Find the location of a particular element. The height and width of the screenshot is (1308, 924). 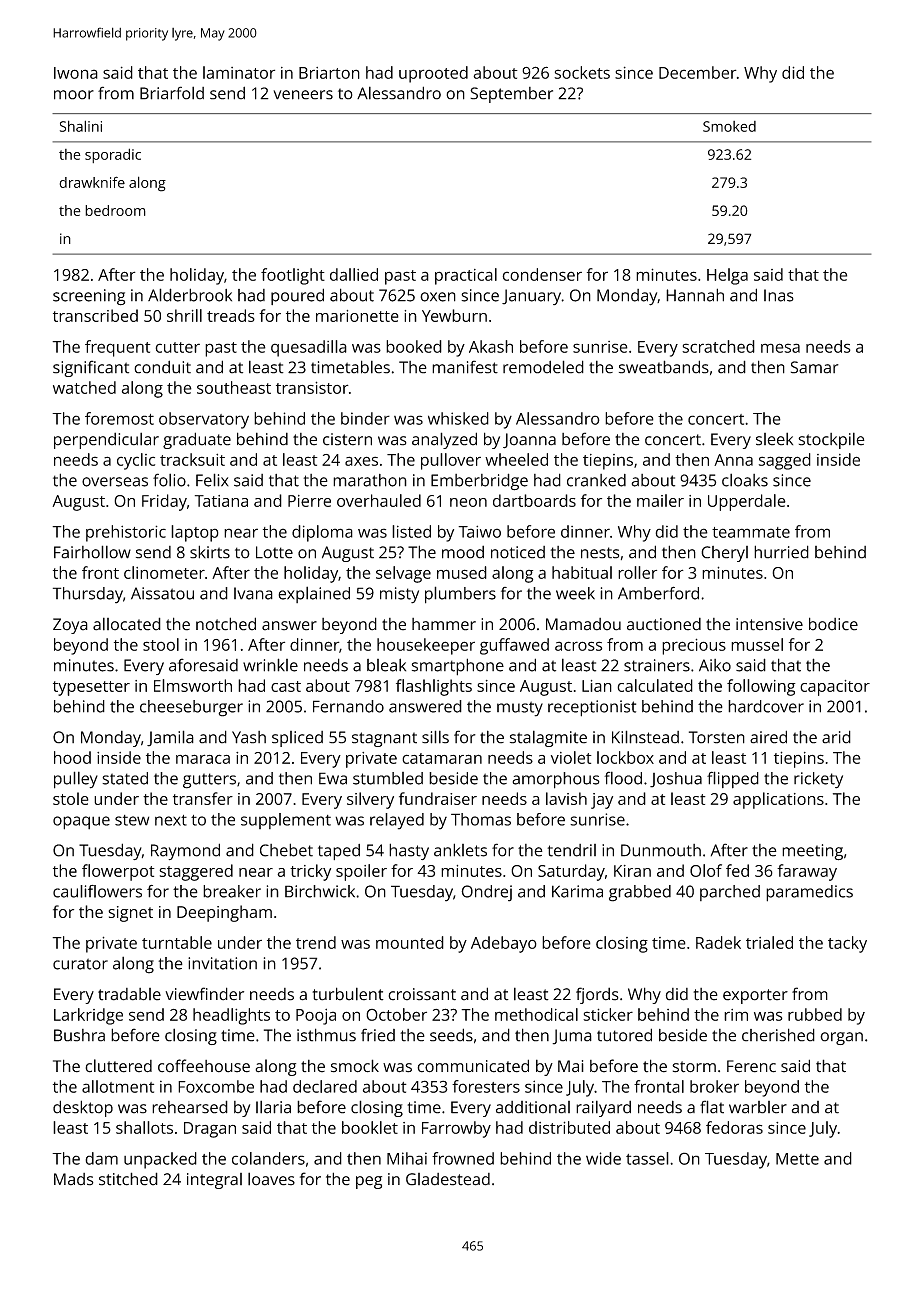

methodical is located at coordinates (536, 1014).
